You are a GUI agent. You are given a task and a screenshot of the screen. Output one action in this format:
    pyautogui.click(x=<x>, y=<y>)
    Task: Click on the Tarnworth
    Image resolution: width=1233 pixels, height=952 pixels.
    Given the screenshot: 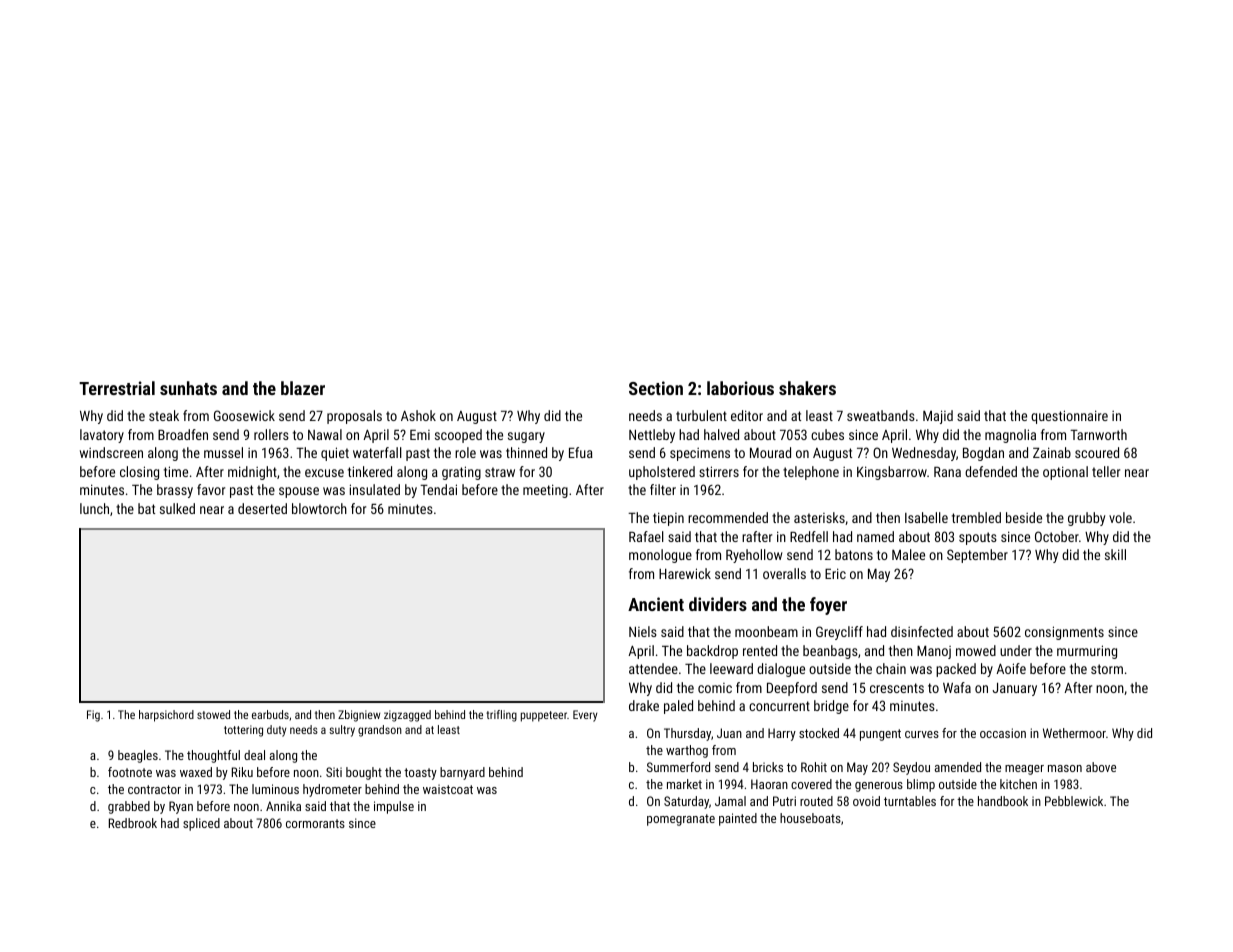 What is the action you would take?
    pyautogui.click(x=1098, y=434)
